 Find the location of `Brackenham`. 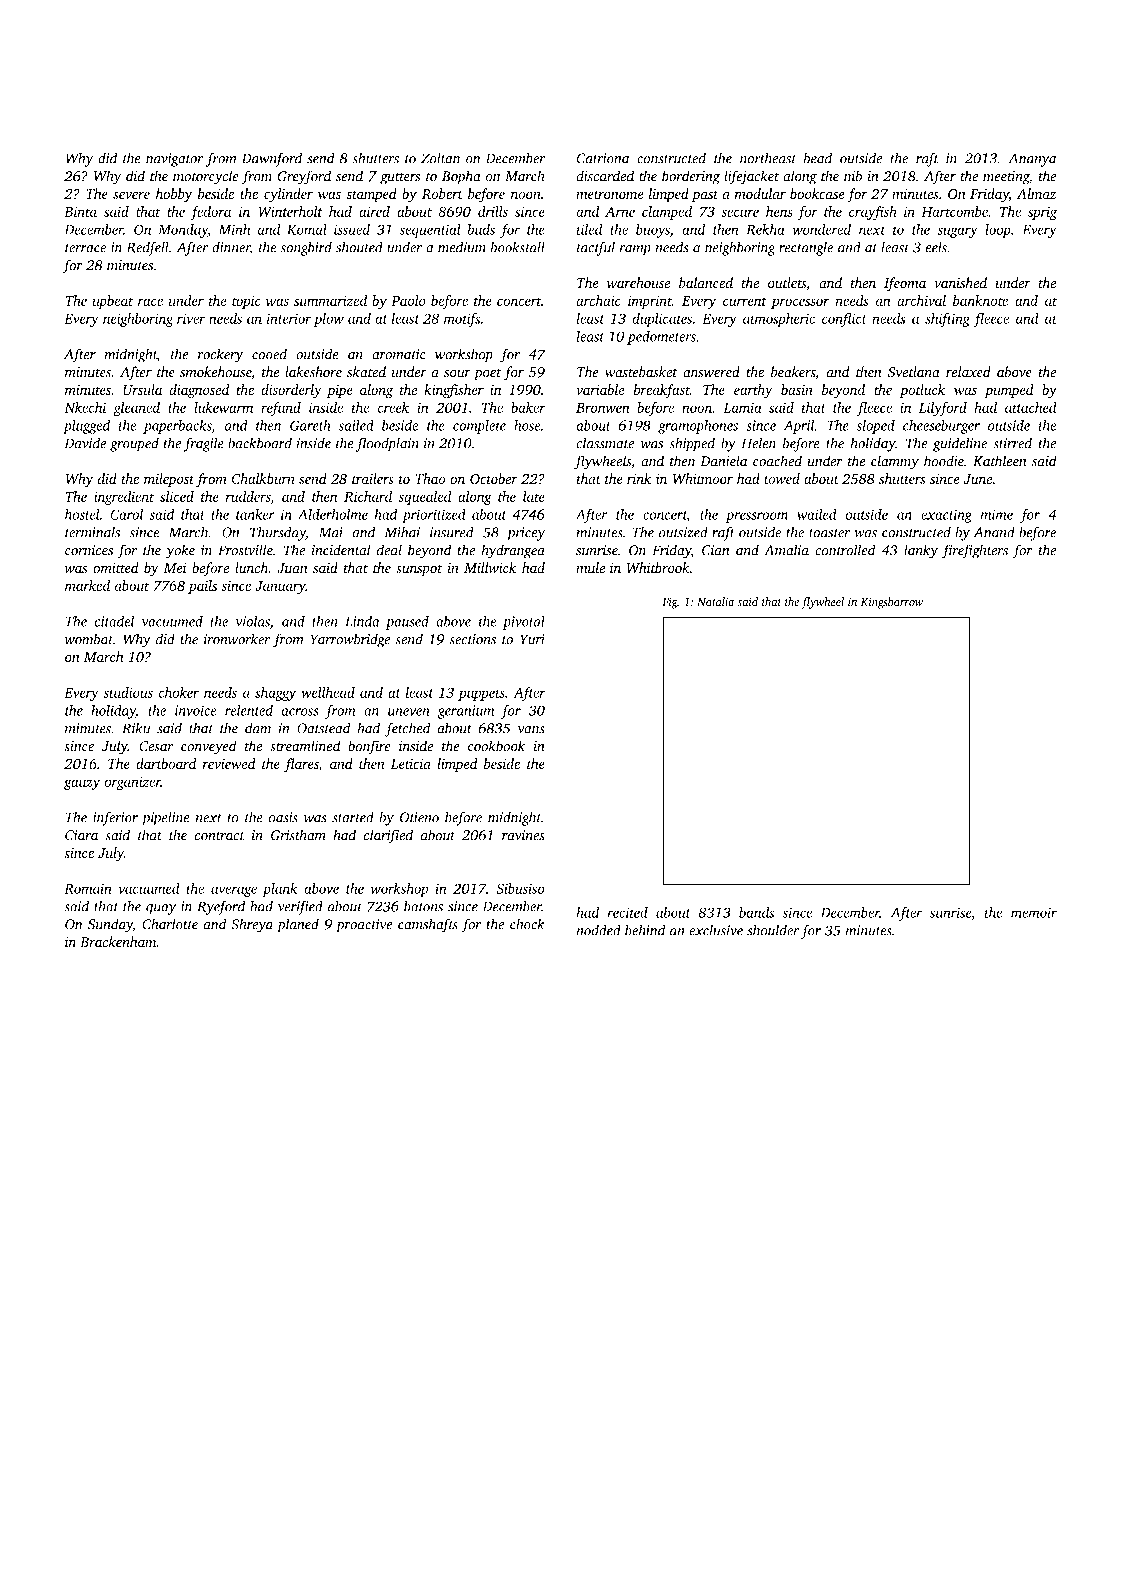

Brackenham is located at coordinates (118, 942).
